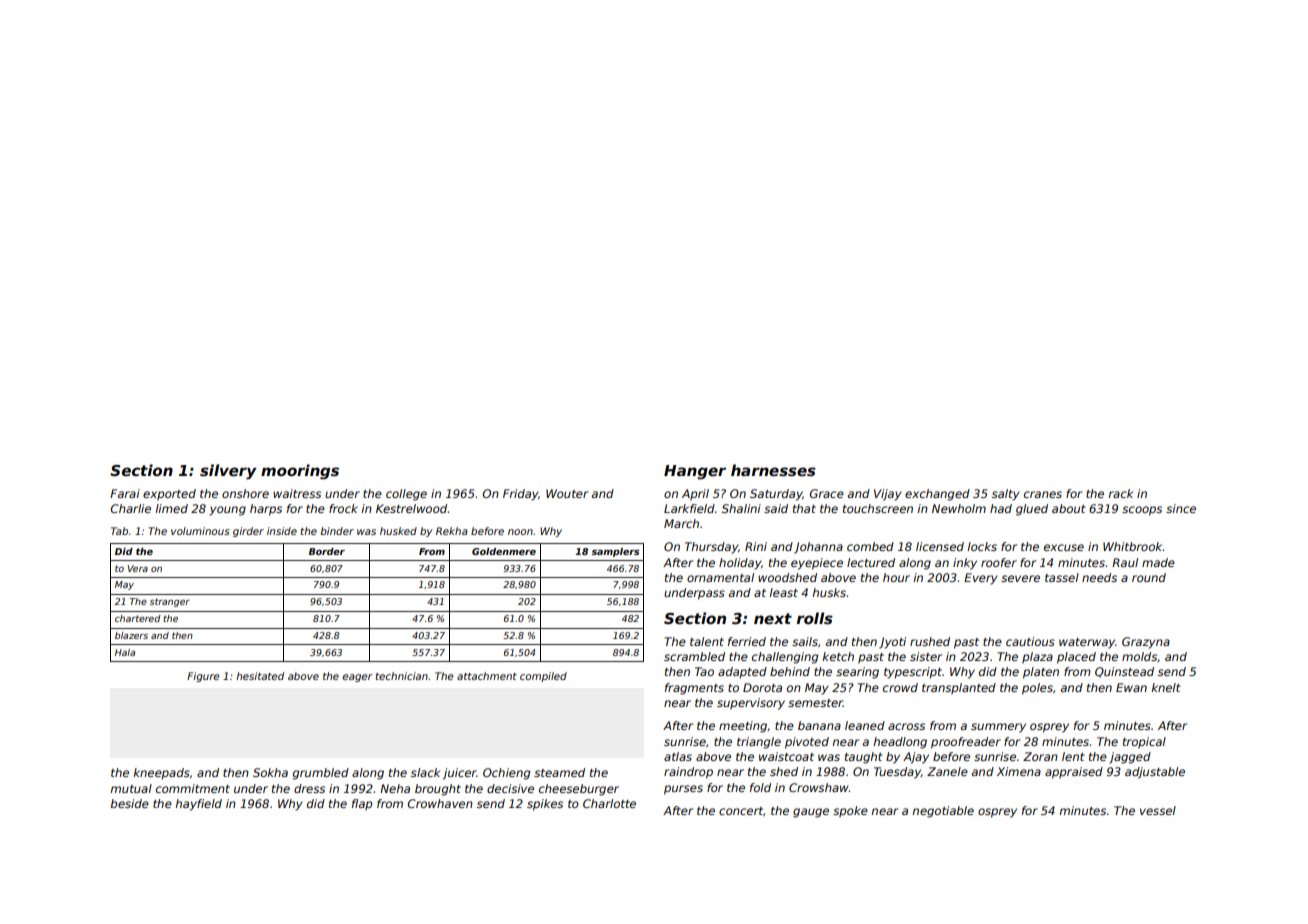  I want to click on sister, so click(926, 656).
